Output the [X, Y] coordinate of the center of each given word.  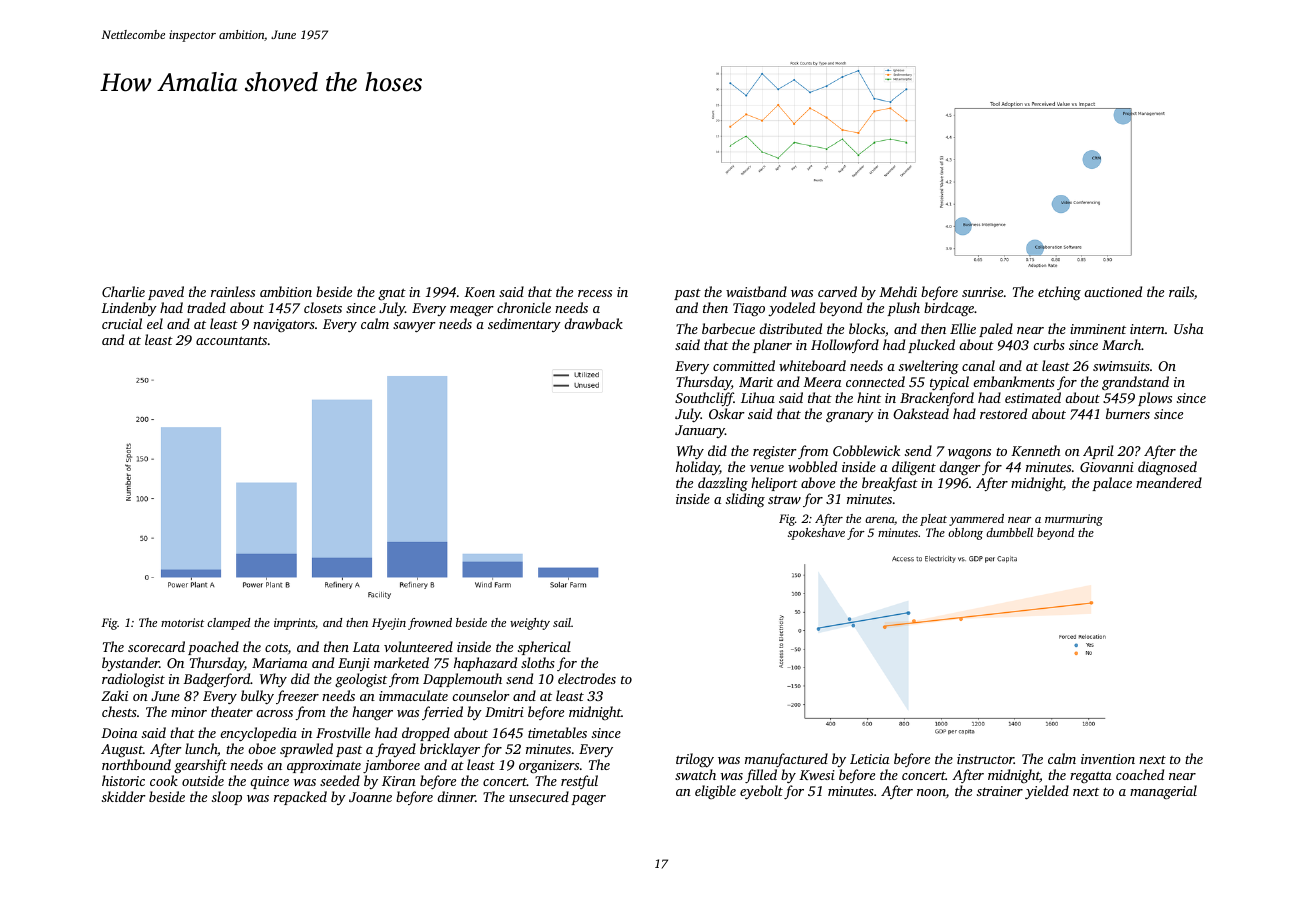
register [775, 453]
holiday [698, 468]
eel [155, 323]
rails [1181, 291]
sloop [227, 798]
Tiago [749, 309]
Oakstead [921, 413]
